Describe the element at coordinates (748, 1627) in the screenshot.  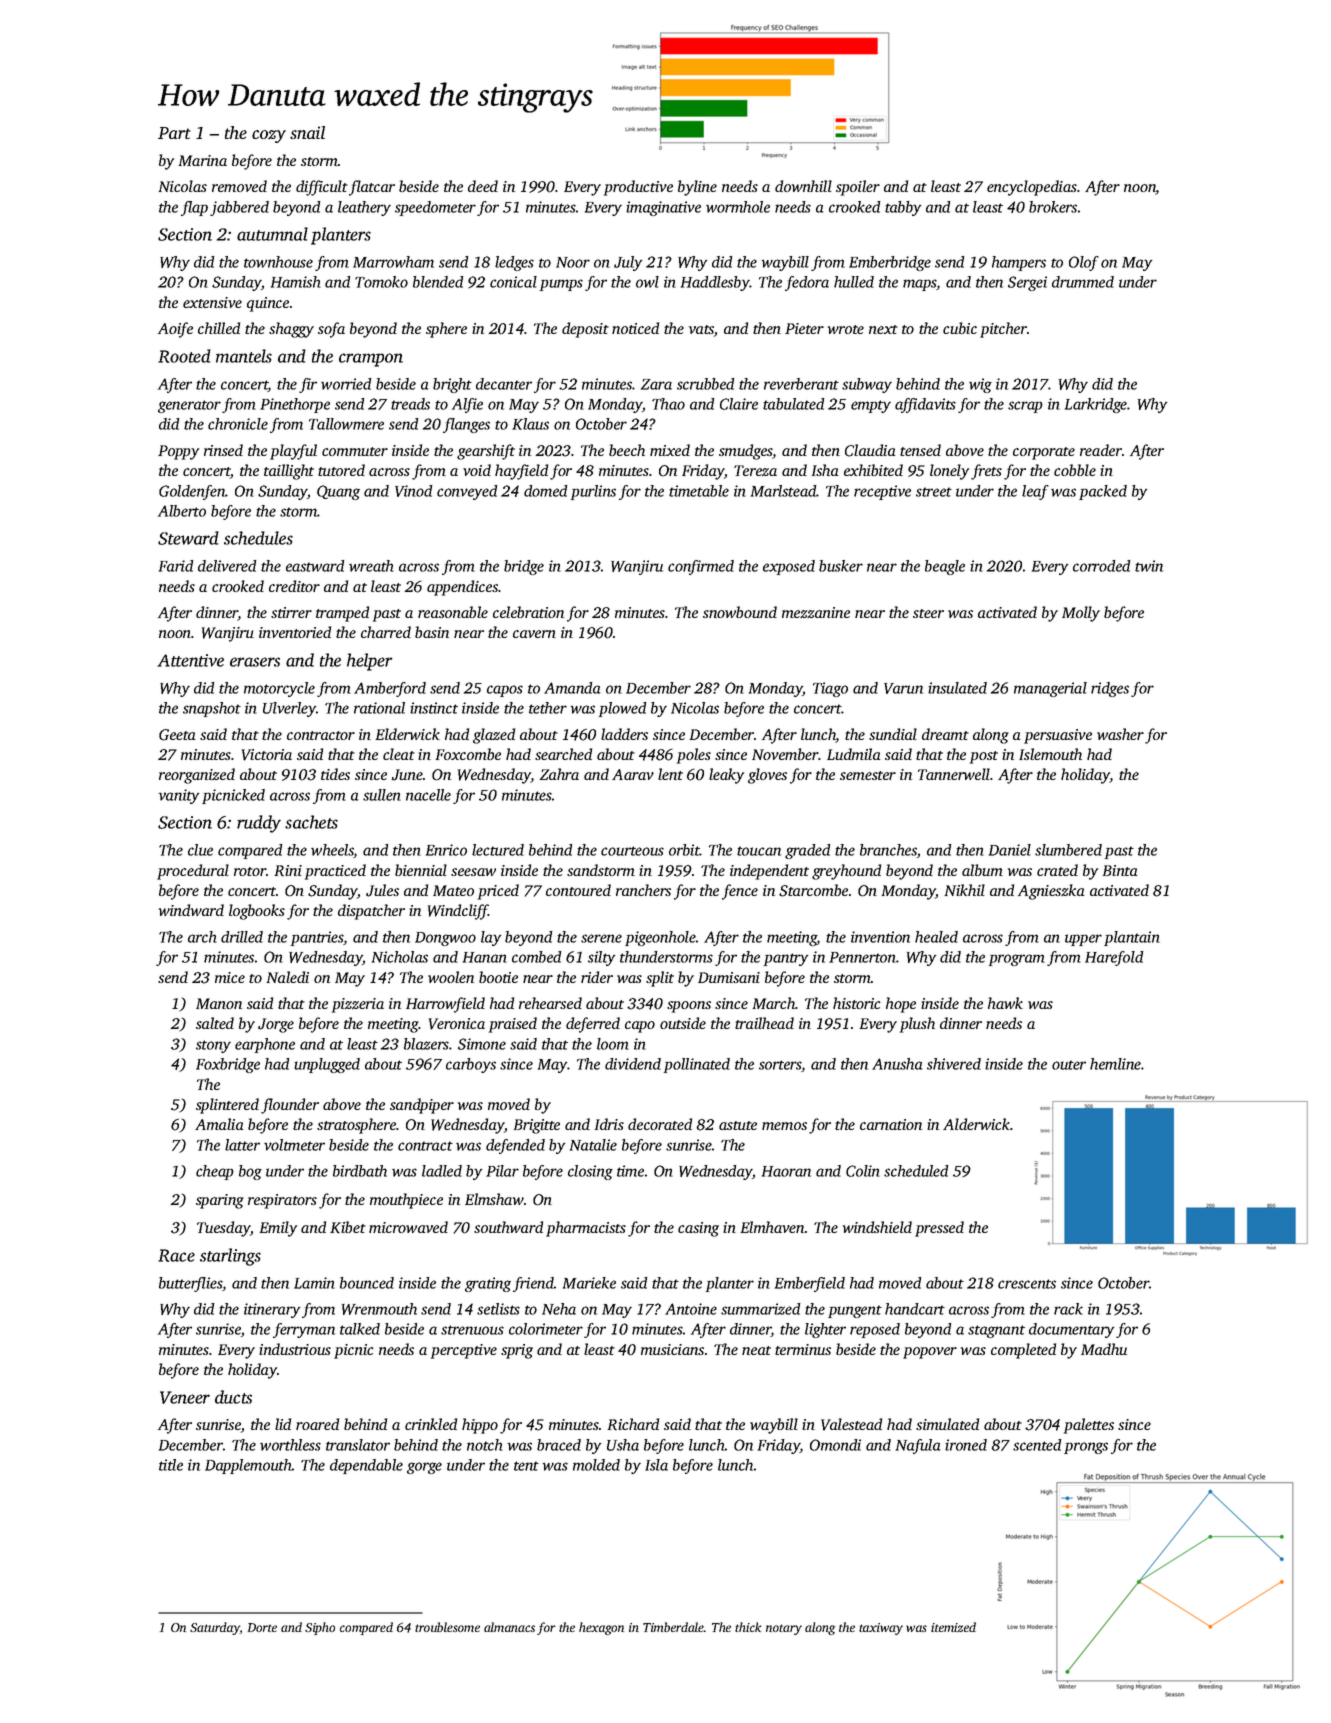
I see `thick` at that location.
